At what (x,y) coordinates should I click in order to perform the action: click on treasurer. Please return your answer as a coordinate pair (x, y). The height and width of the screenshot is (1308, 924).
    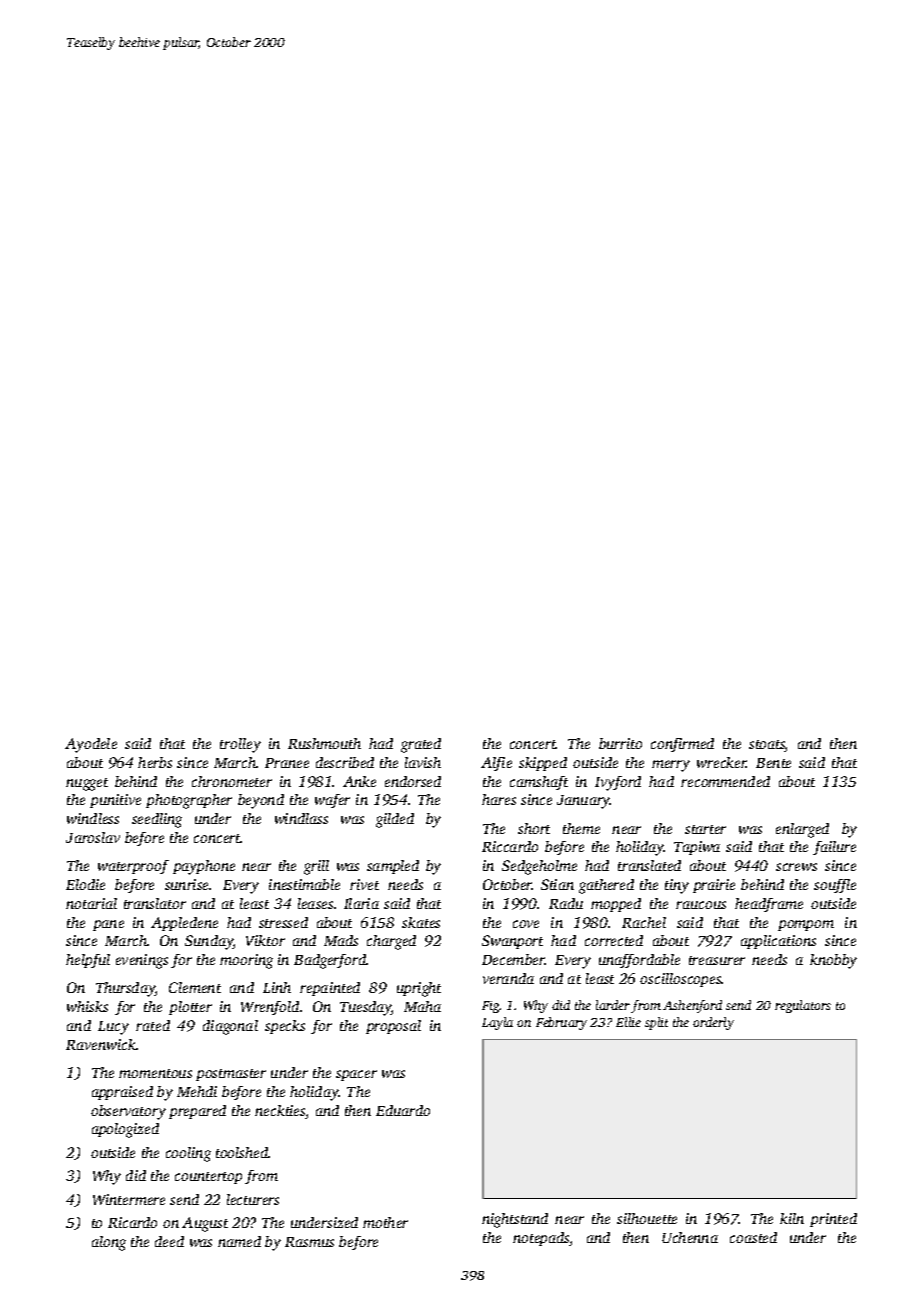
    Looking at the image, I should click on (717, 960).
